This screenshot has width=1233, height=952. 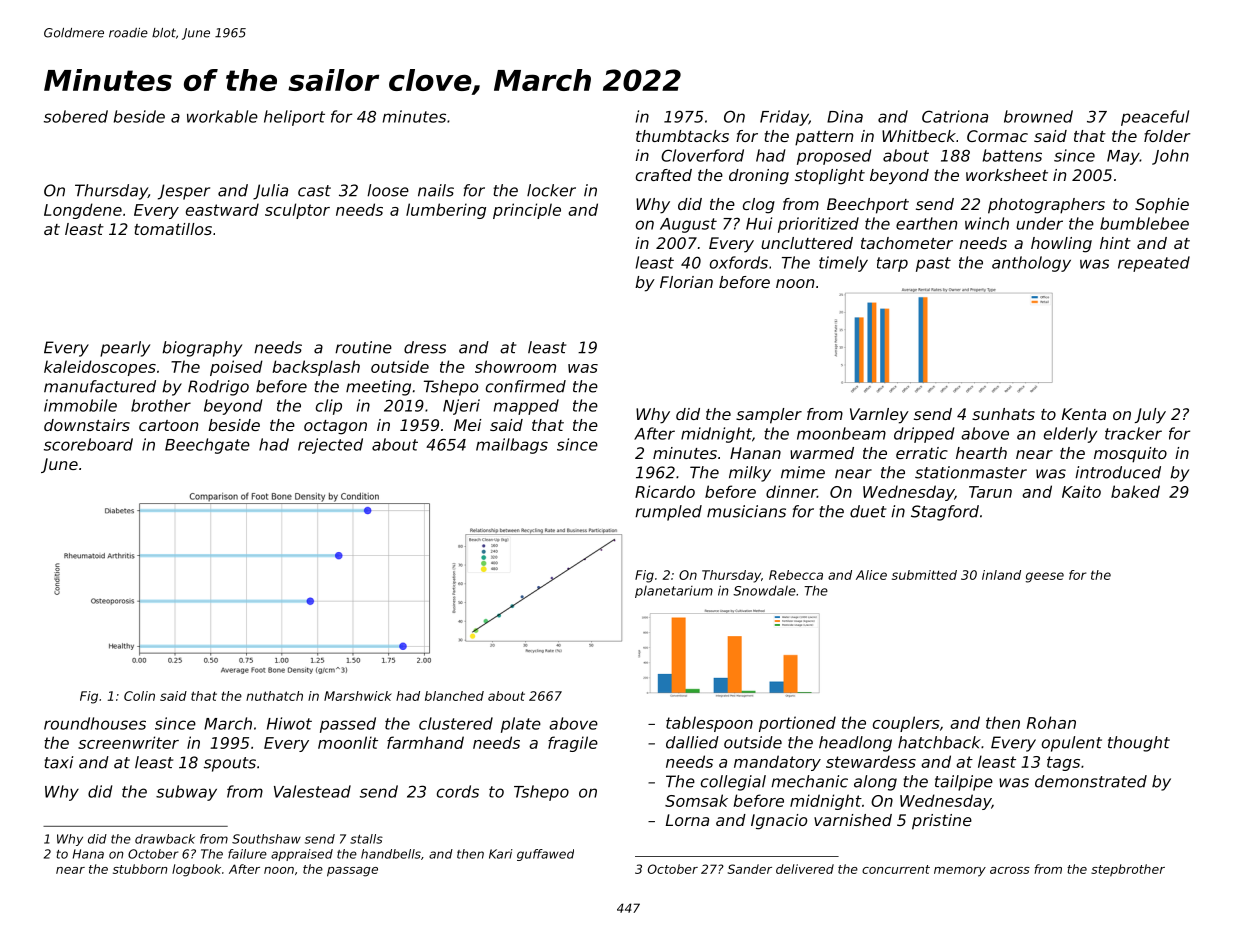 I want to click on stubborn, so click(x=140, y=869).
